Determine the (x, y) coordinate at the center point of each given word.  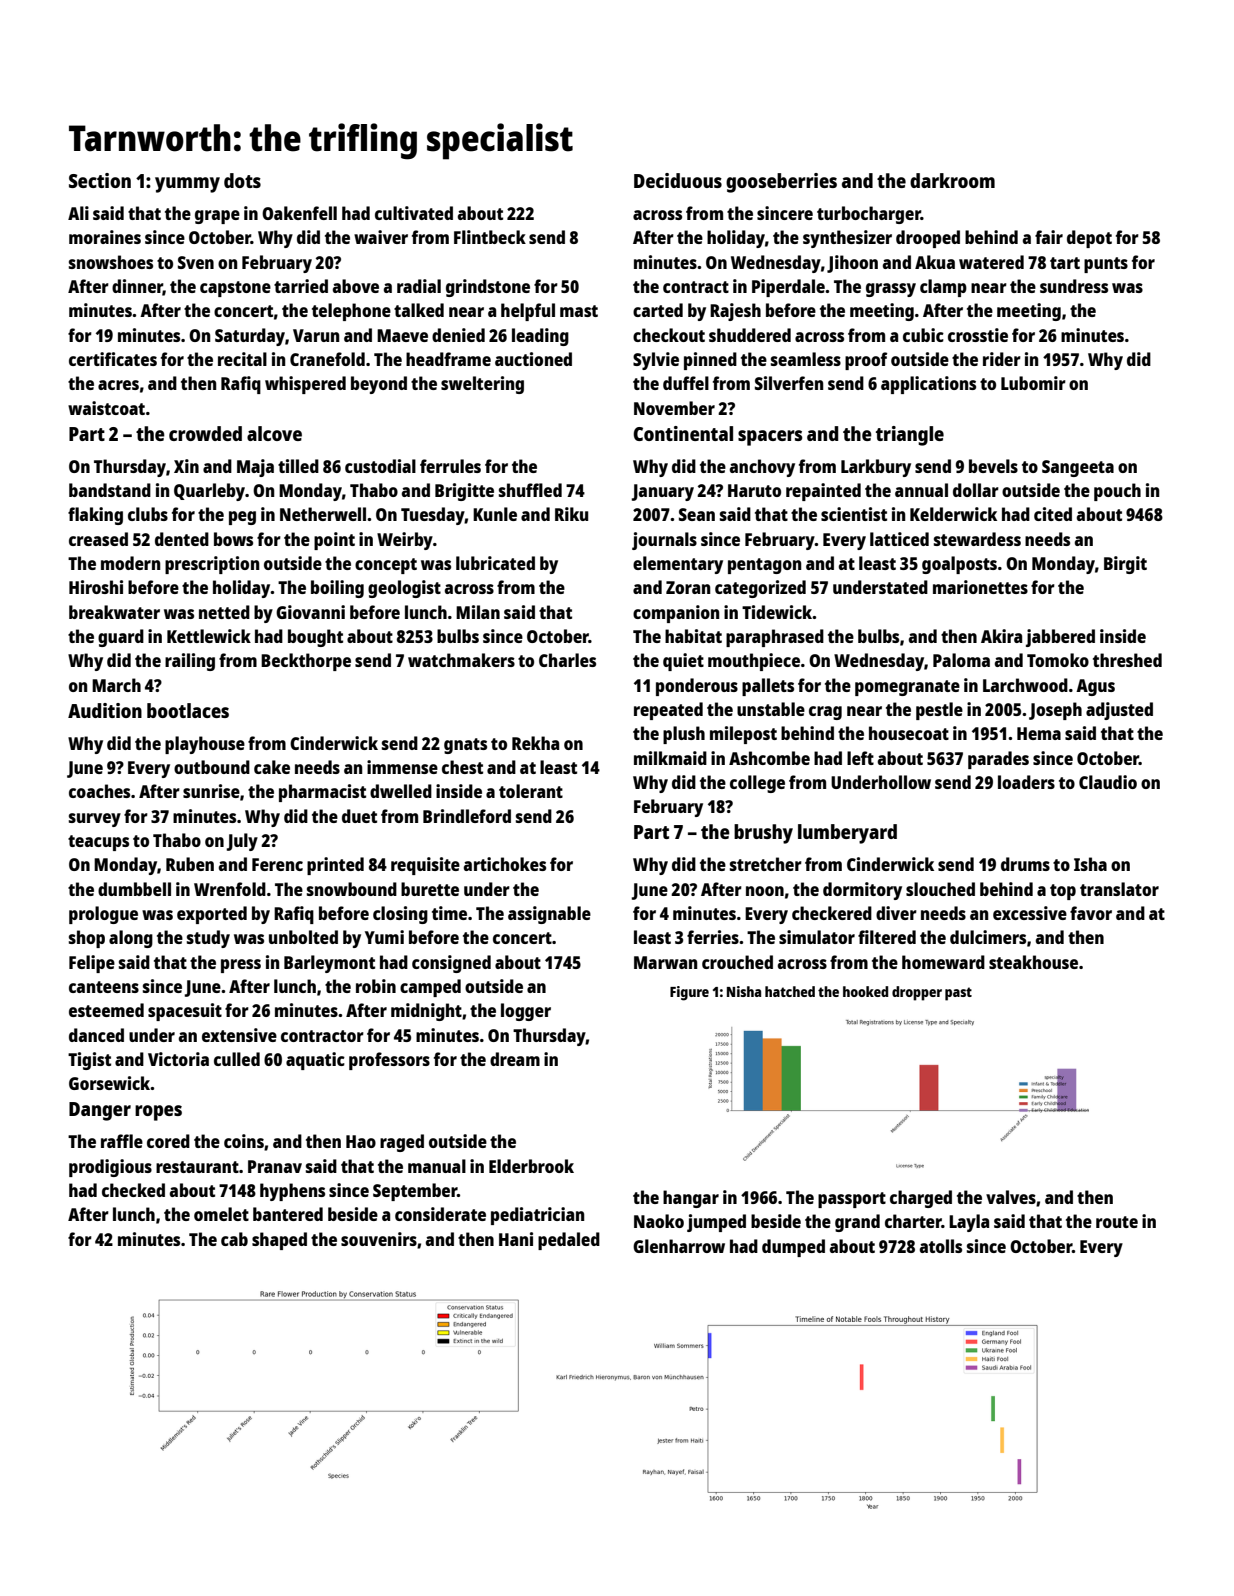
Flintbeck (490, 237)
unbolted (303, 937)
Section (100, 180)
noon (765, 891)
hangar (691, 1199)
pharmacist (322, 793)
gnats (465, 746)
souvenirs (379, 1239)
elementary (678, 565)
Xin (186, 466)
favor (1091, 913)
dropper (917, 993)
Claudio (1108, 782)
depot (1089, 239)
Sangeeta (1078, 468)
